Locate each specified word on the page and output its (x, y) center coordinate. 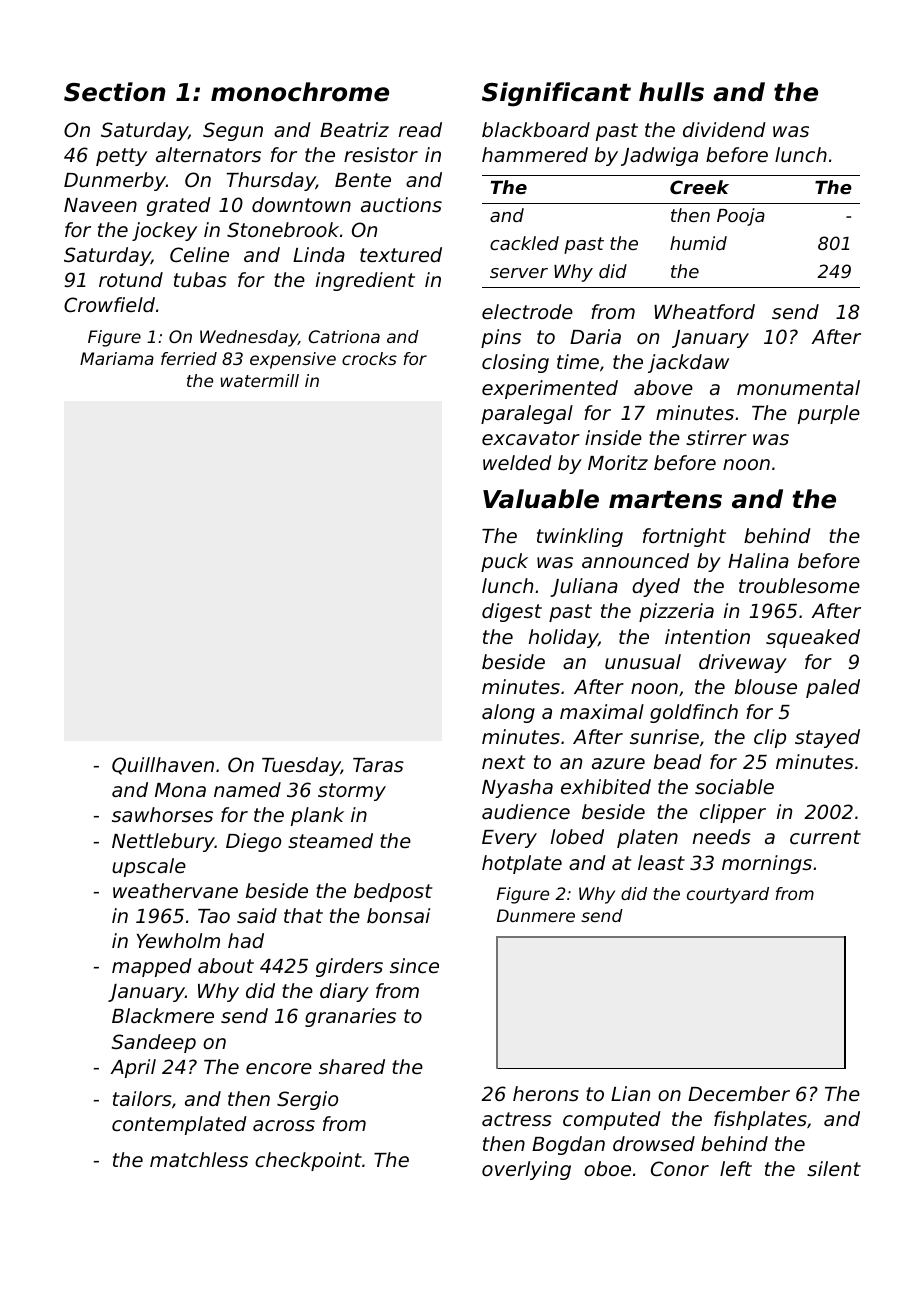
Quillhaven (163, 766)
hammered (535, 154)
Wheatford (704, 311)
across (284, 1125)
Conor (680, 1168)
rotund (131, 279)
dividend (724, 129)
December (739, 1093)
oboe (607, 1168)
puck (504, 562)
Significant (556, 94)
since (414, 965)
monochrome (300, 92)
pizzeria (676, 612)
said (257, 915)
